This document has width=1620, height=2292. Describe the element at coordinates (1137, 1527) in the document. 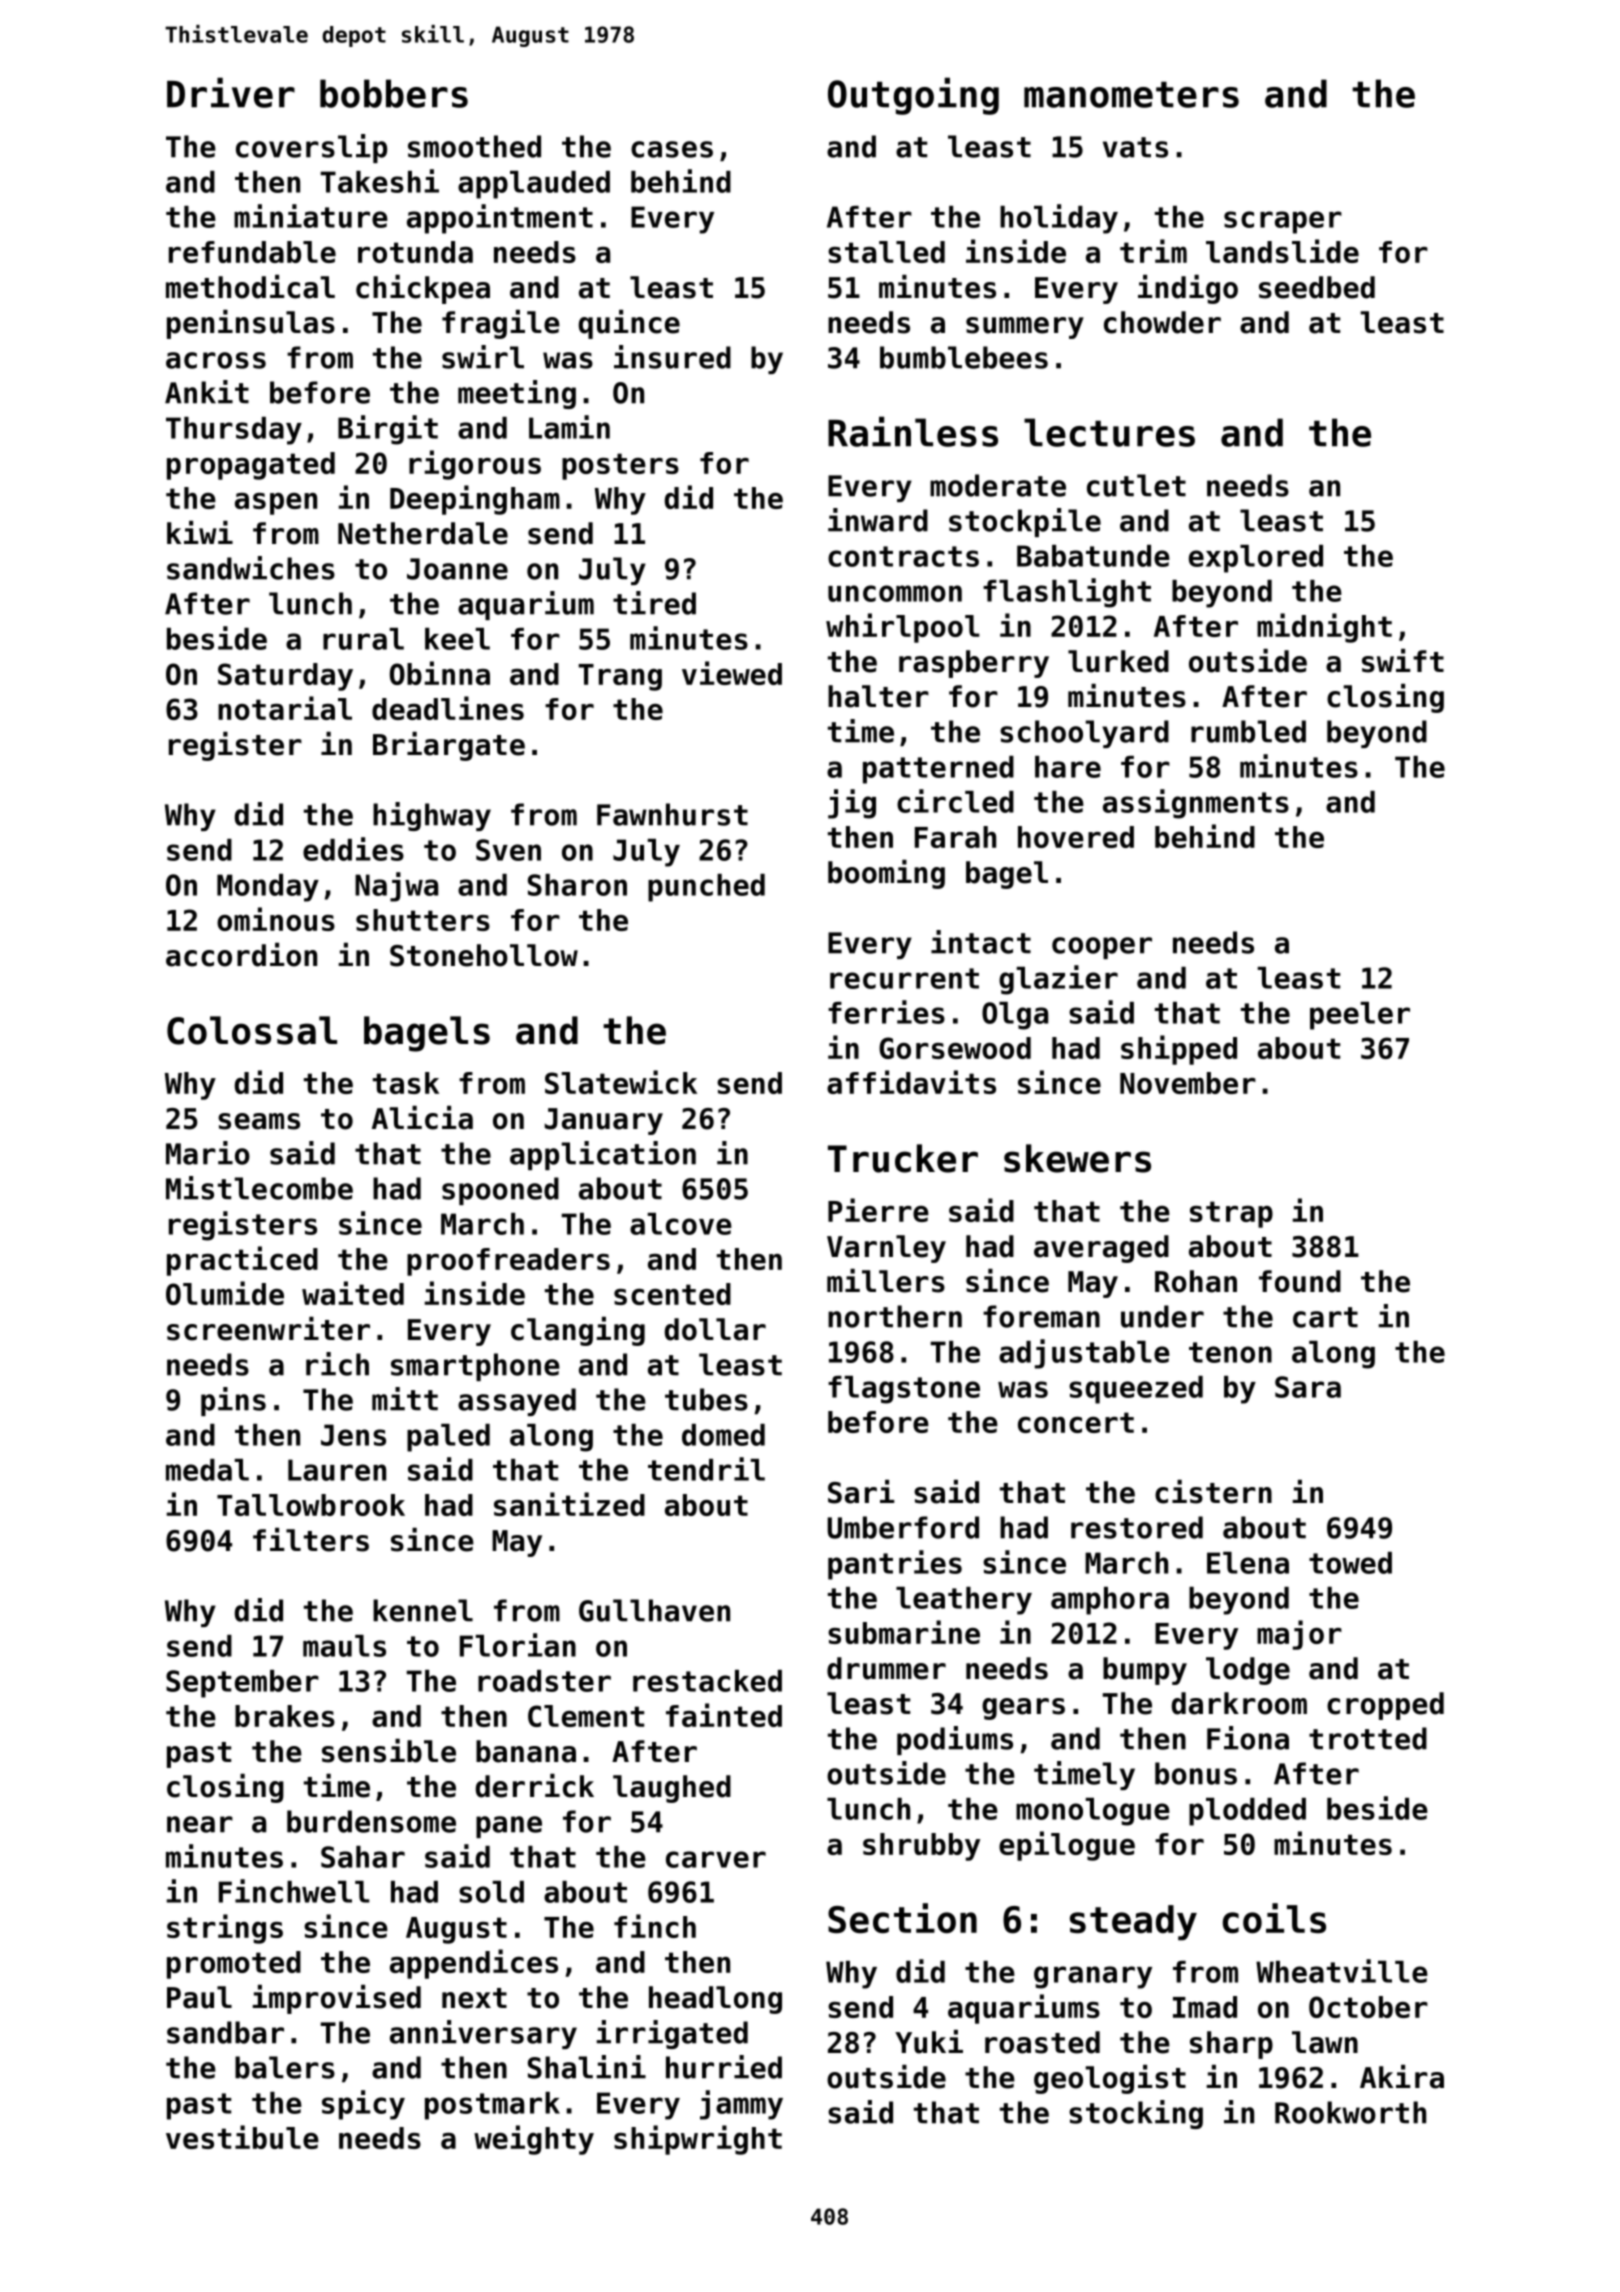

I see `restored` at that location.
